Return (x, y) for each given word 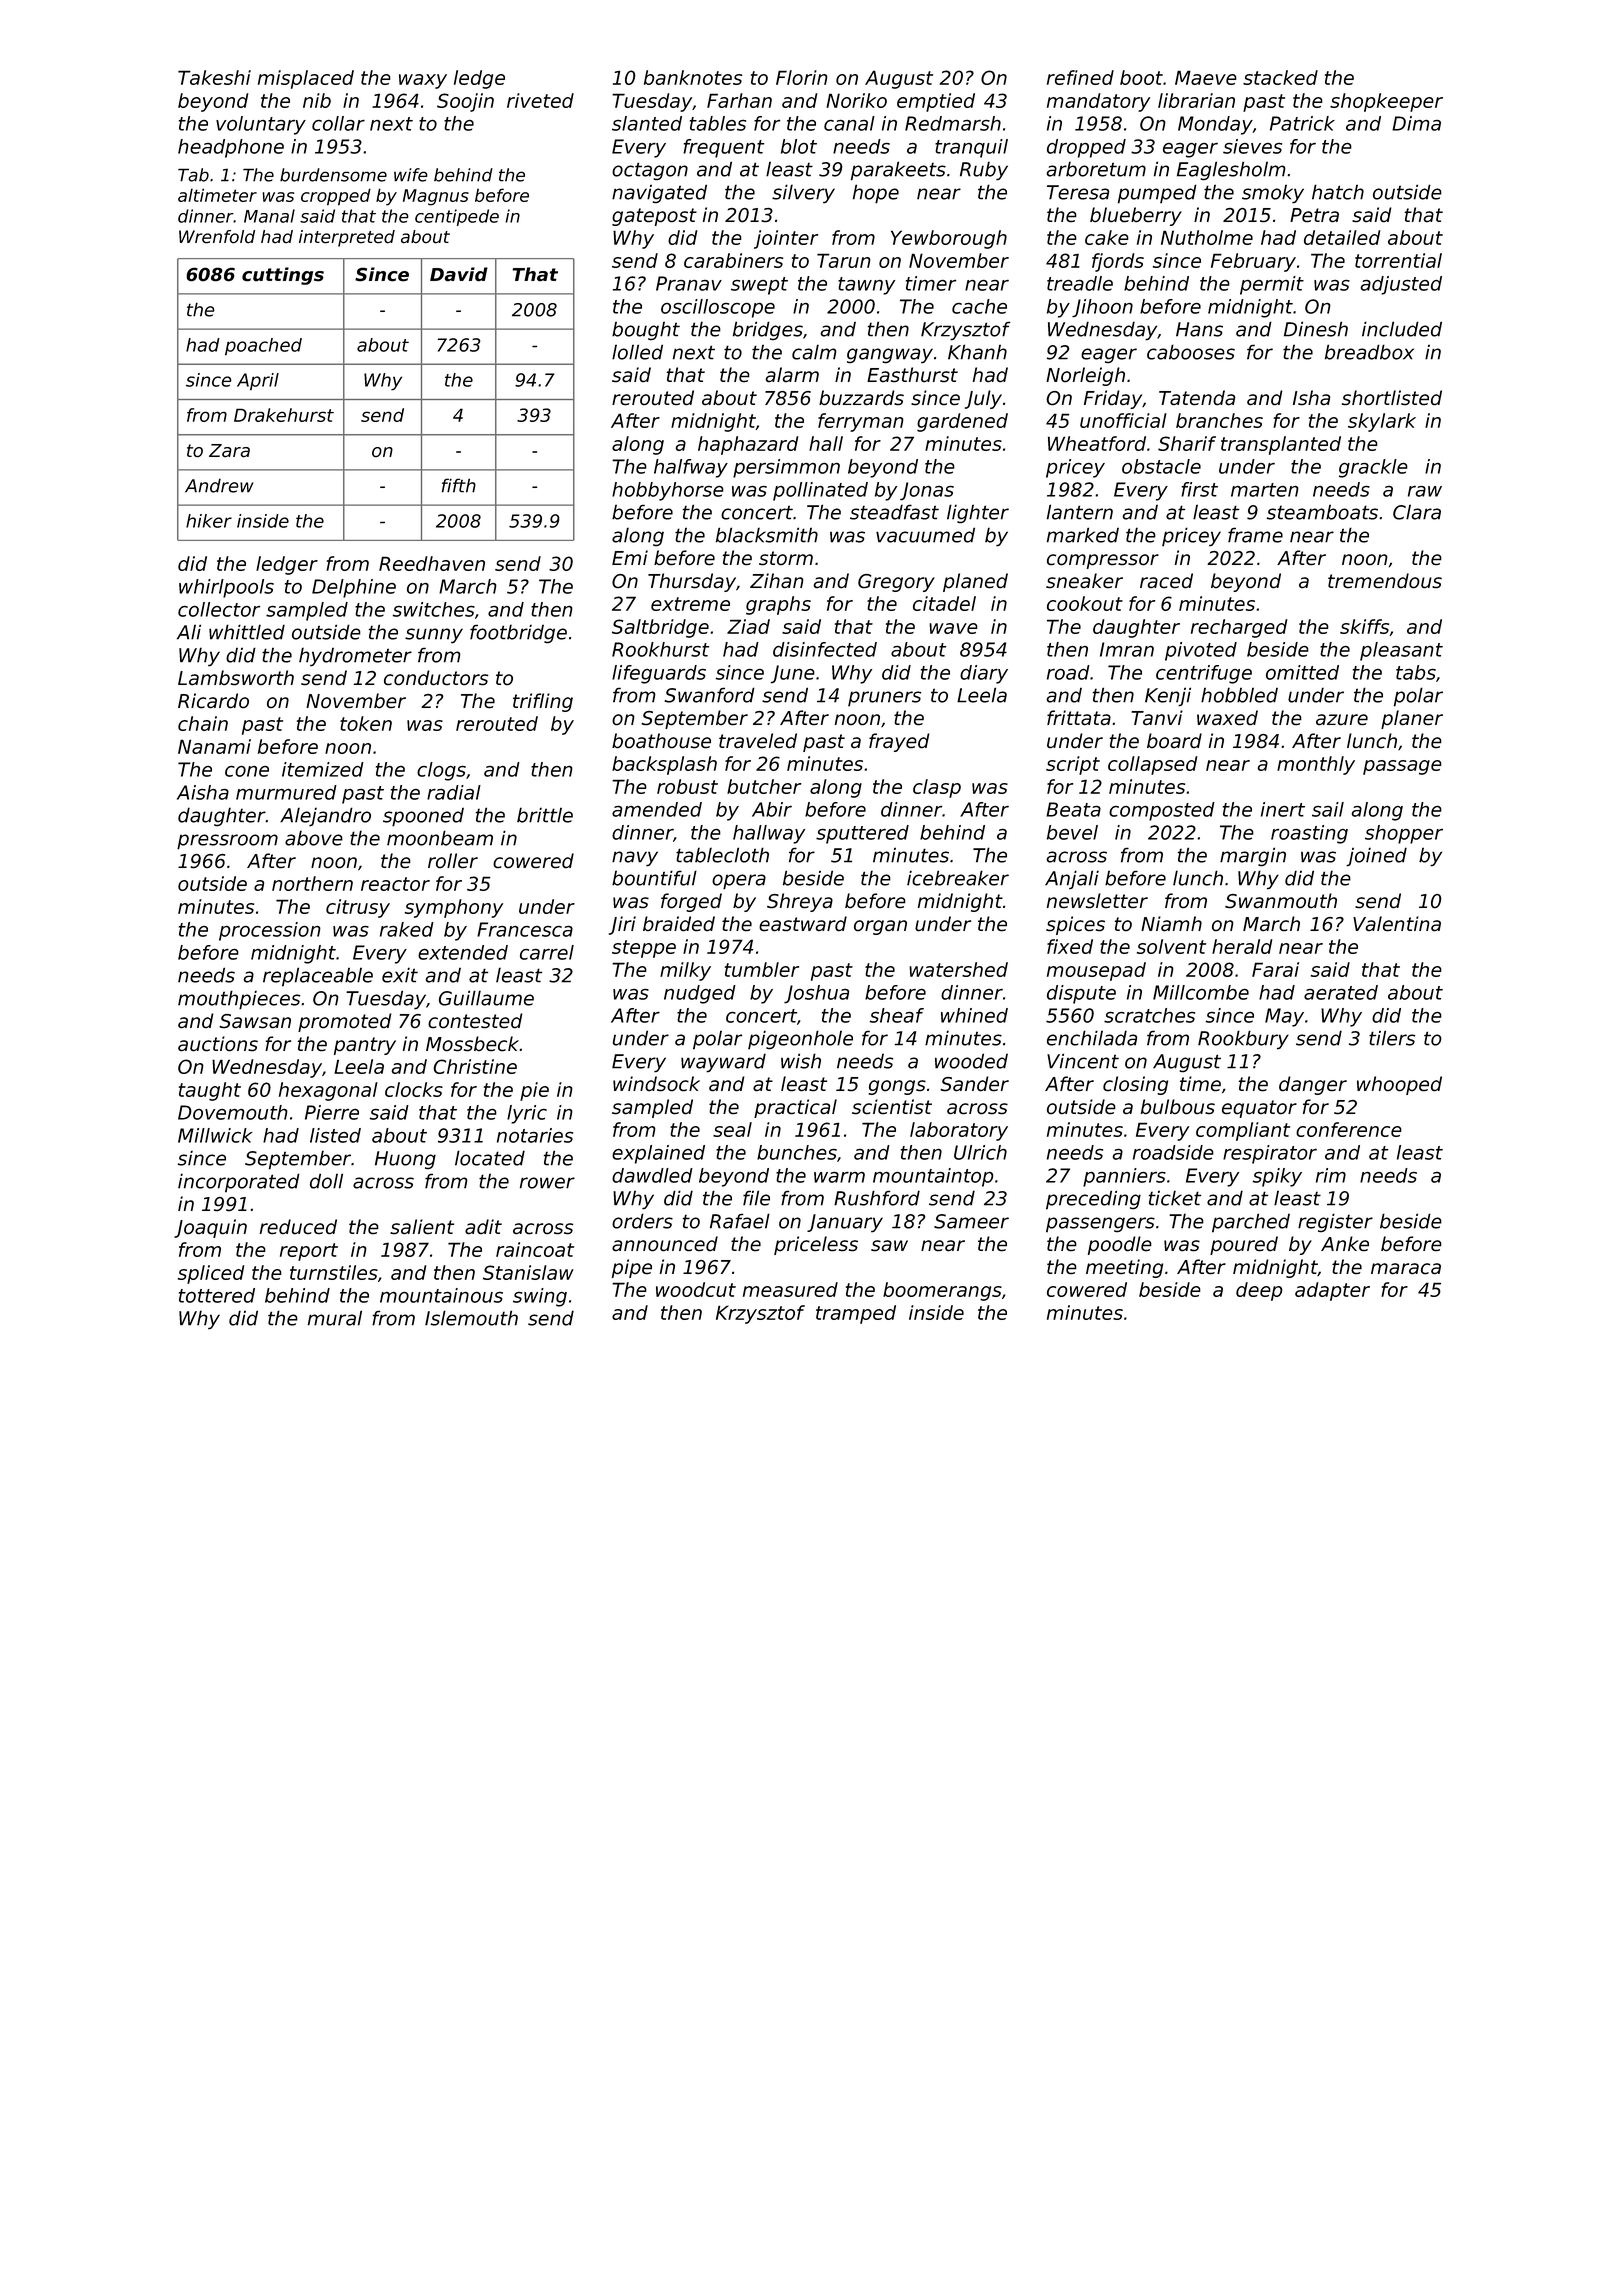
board (1174, 740)
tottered (217, 1295)
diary (984, 674)
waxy (423, 81)
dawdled (652, 1175)
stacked (1280, 77)
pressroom (227, 842)
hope (876, 194)
